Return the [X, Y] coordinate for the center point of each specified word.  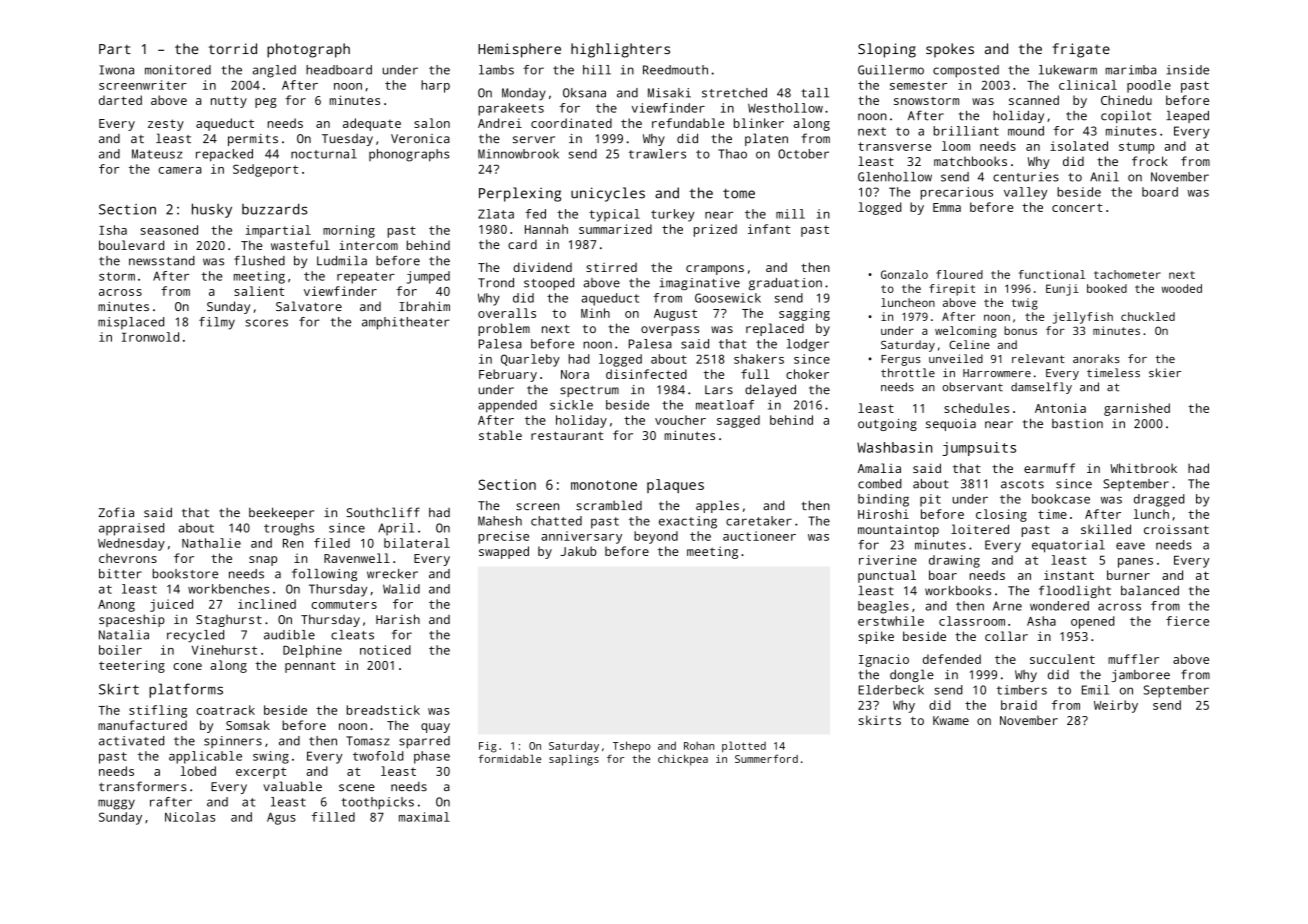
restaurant [567, 435]
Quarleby [530, 360]
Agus [281, 818]
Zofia [116, 512]
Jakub [578, 551]
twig [1024, 304]
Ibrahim [425, 306]
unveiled [956, 358]
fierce [1187, 621]
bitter [120, 574]
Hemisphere [519, 50]
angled [274, 71]
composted [966, 71]
